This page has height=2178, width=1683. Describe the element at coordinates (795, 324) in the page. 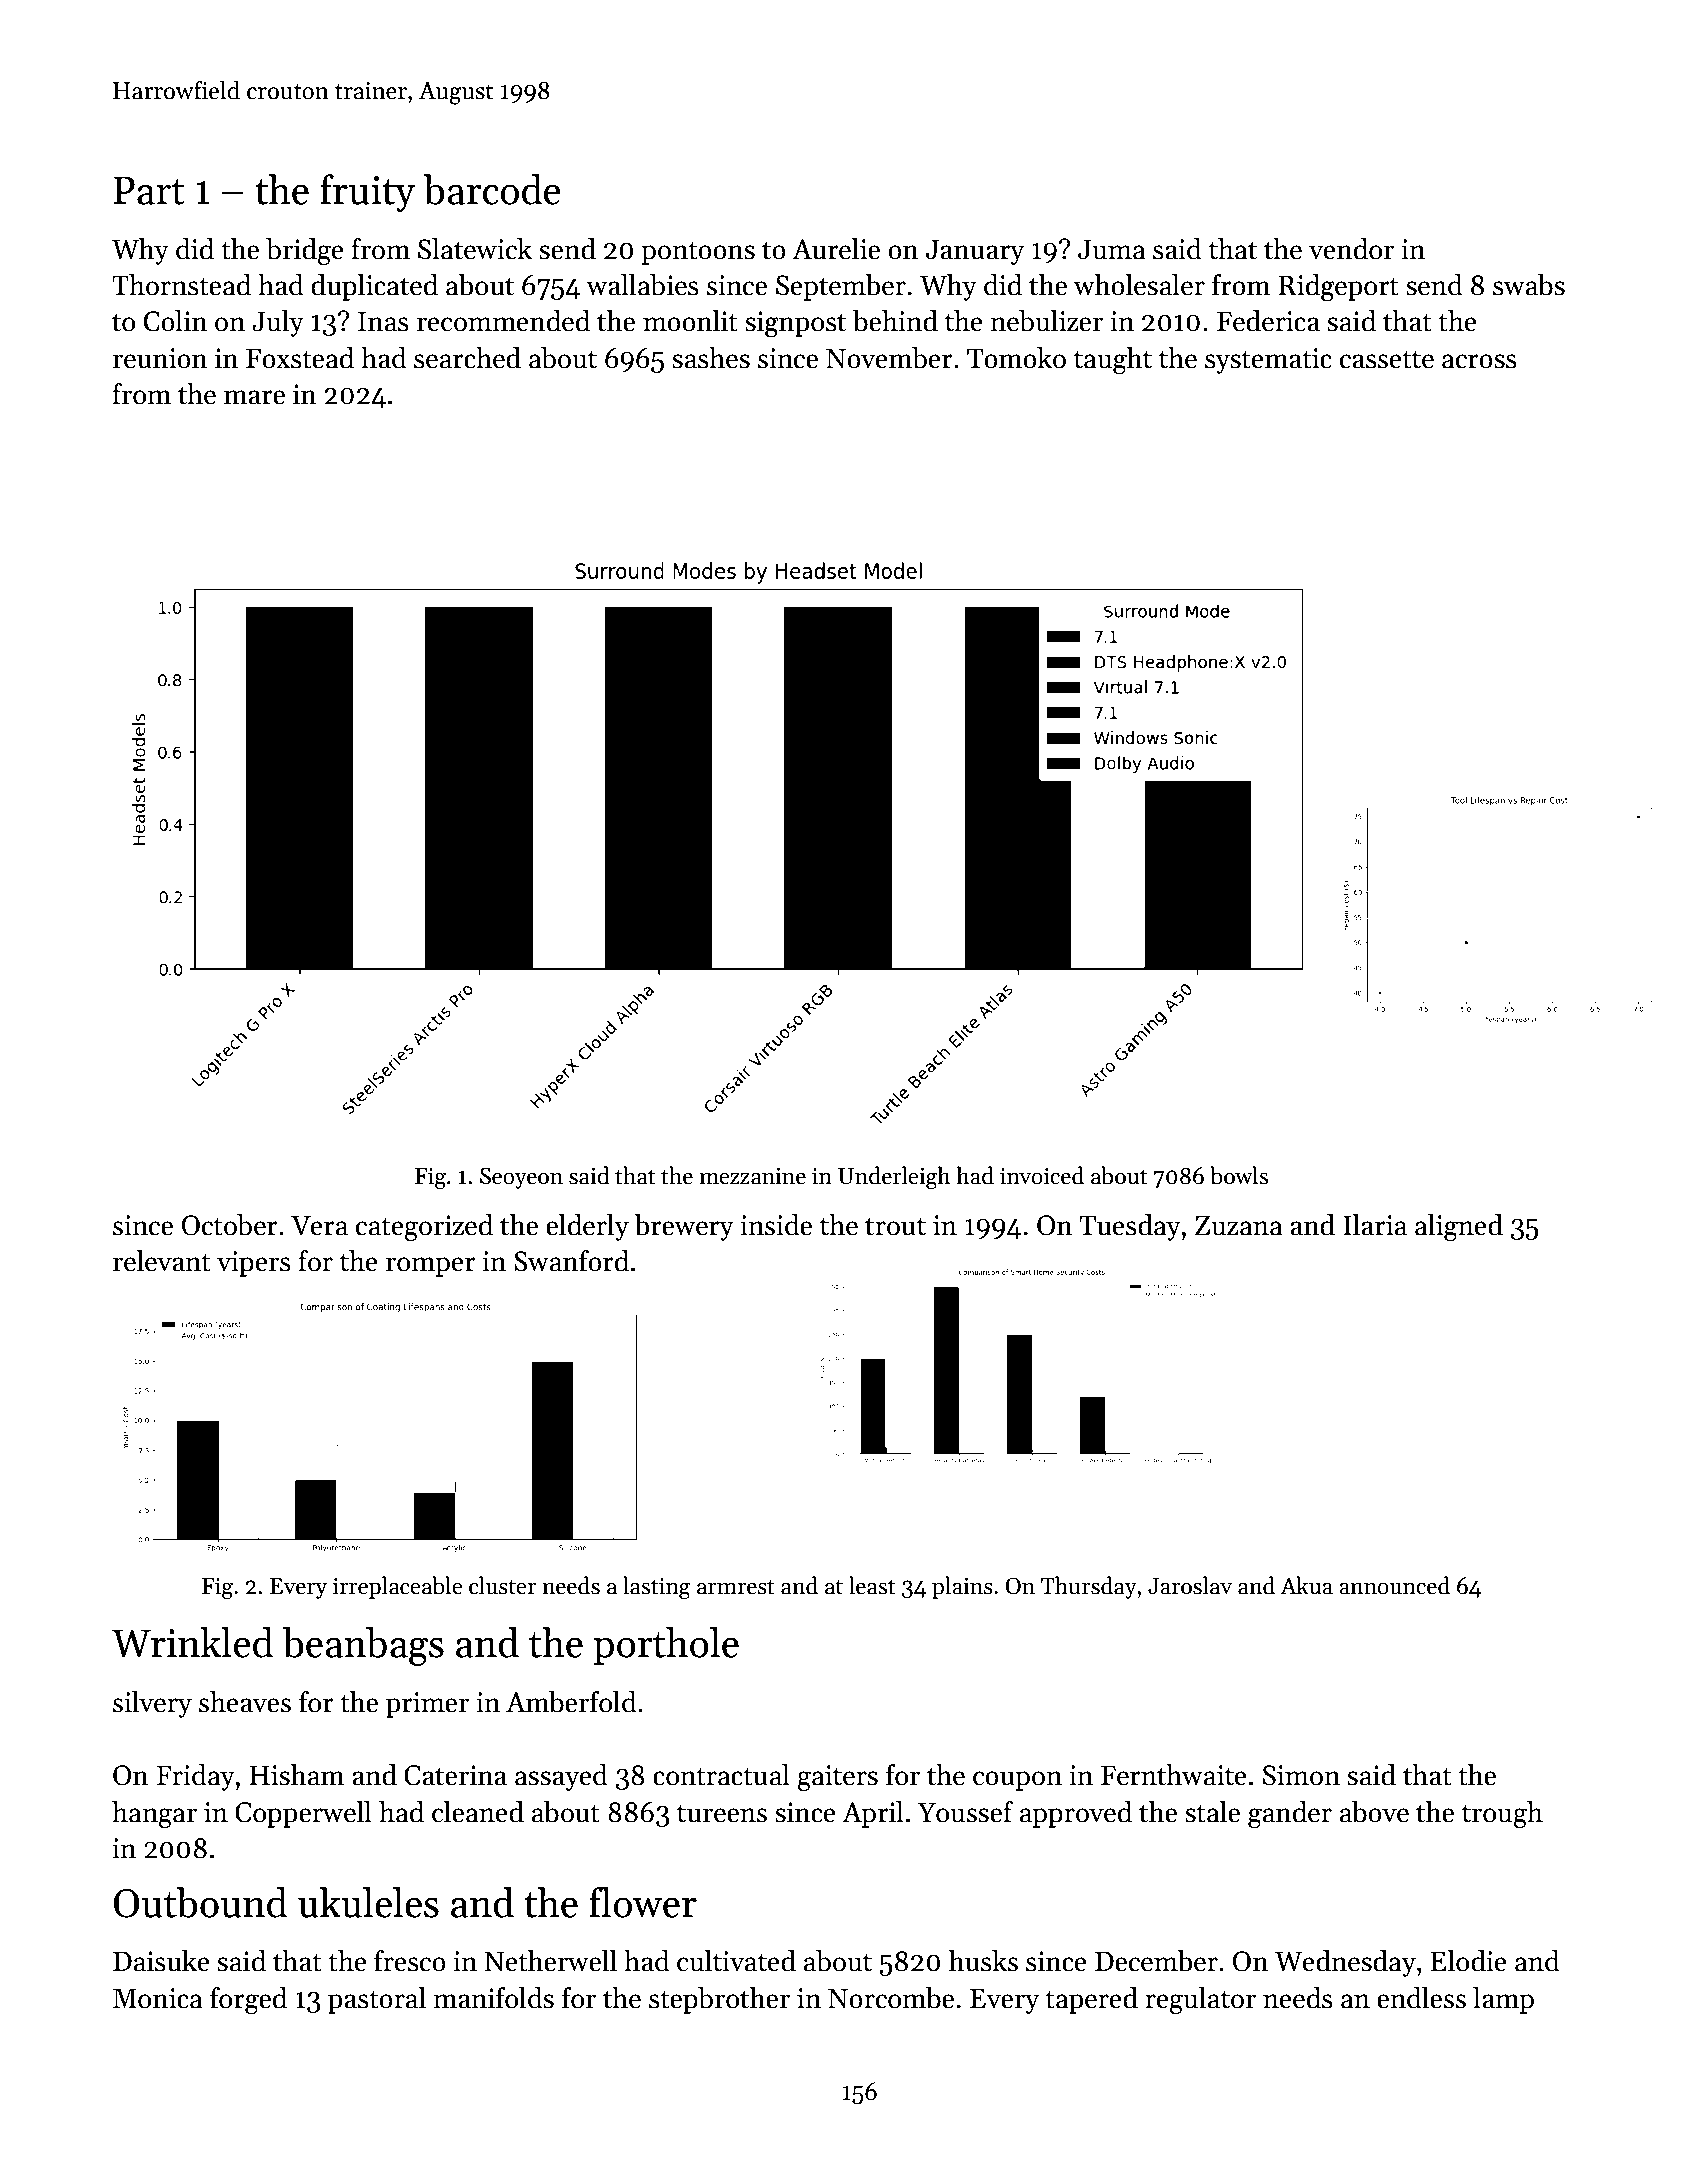

I see `signpost` at that location.
